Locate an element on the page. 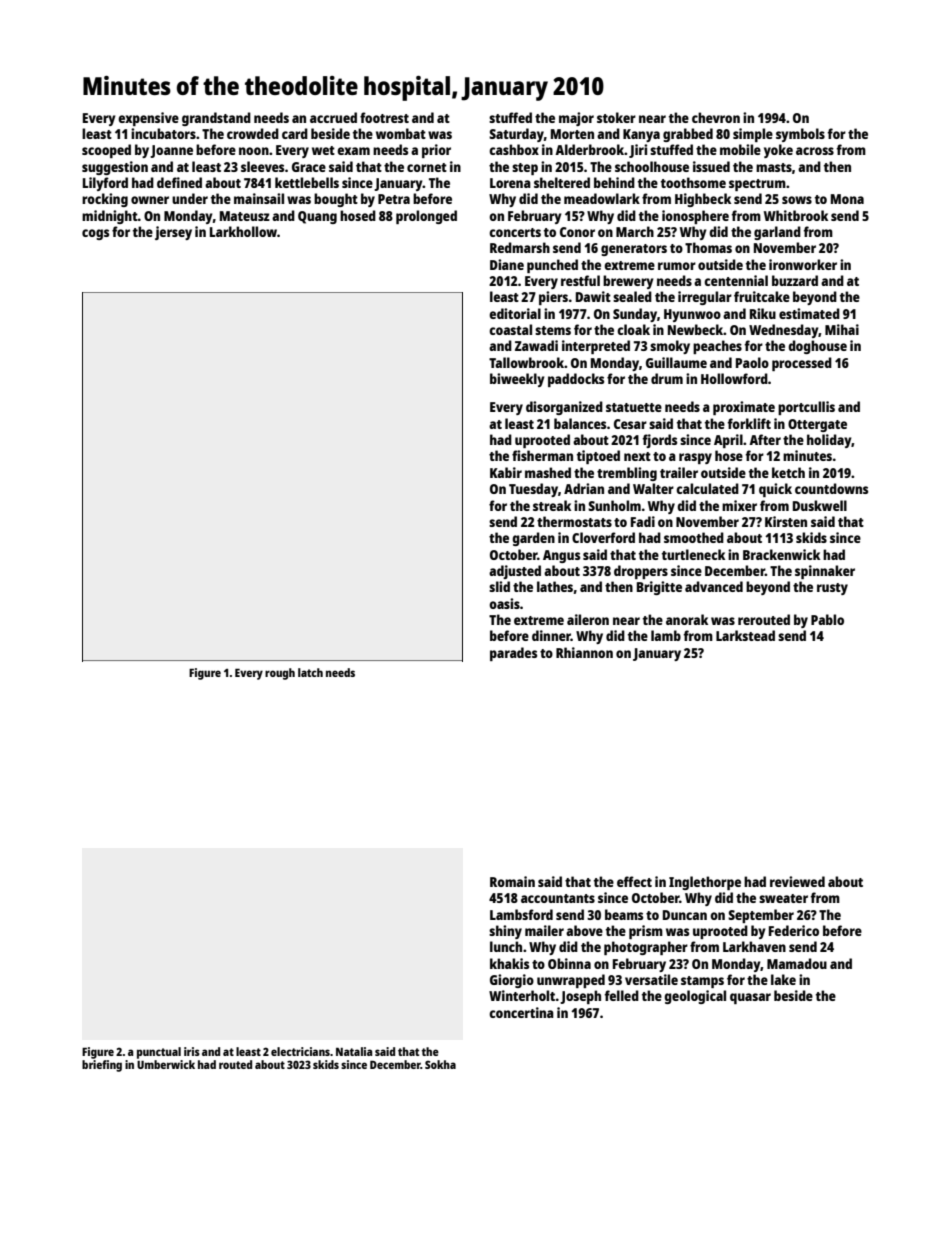  Sokha is located at coordinates (440, 1064).
